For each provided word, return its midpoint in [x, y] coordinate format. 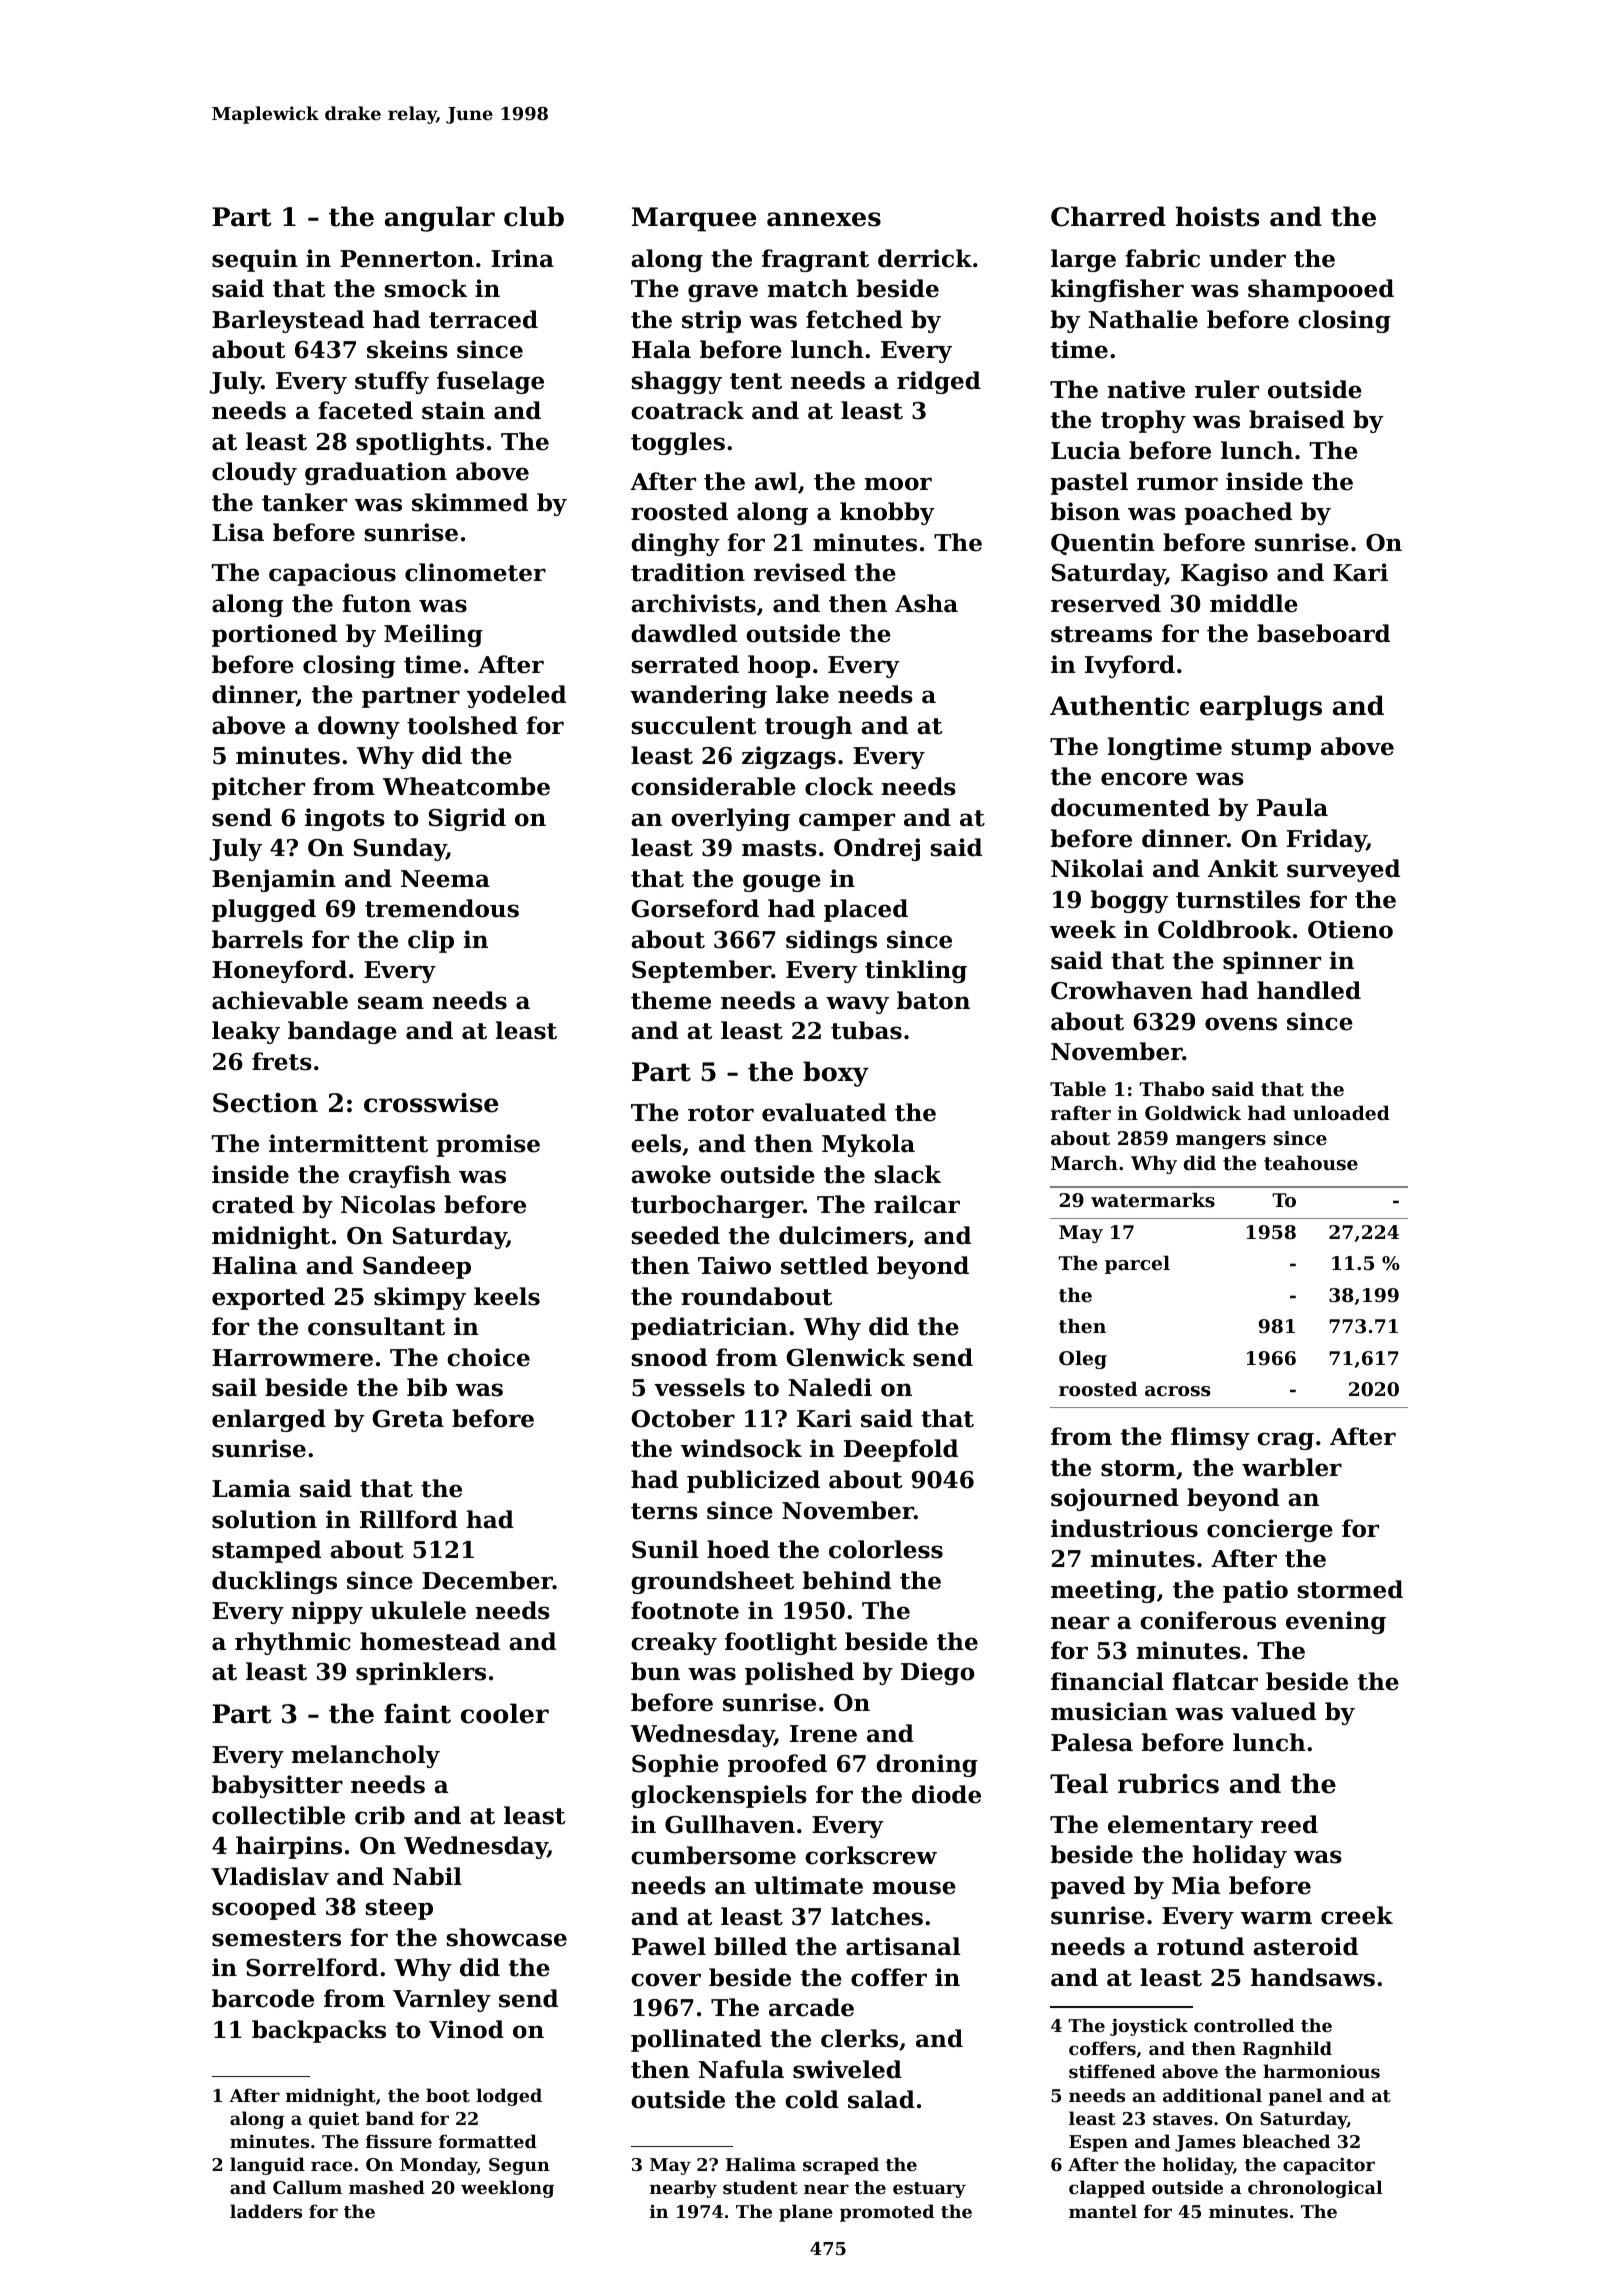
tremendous [442, 908]
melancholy [366, 1756]
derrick [925, 258]
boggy [1130, 901]
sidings [831, 941]
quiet [334, 2120]
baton [933, 1000]
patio [1255, 1591]
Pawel [669, 1946]
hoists [1217, 216]
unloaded [1341, 1112]
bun [655, 1671]
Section [265, 1102]
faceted [365, 410]
